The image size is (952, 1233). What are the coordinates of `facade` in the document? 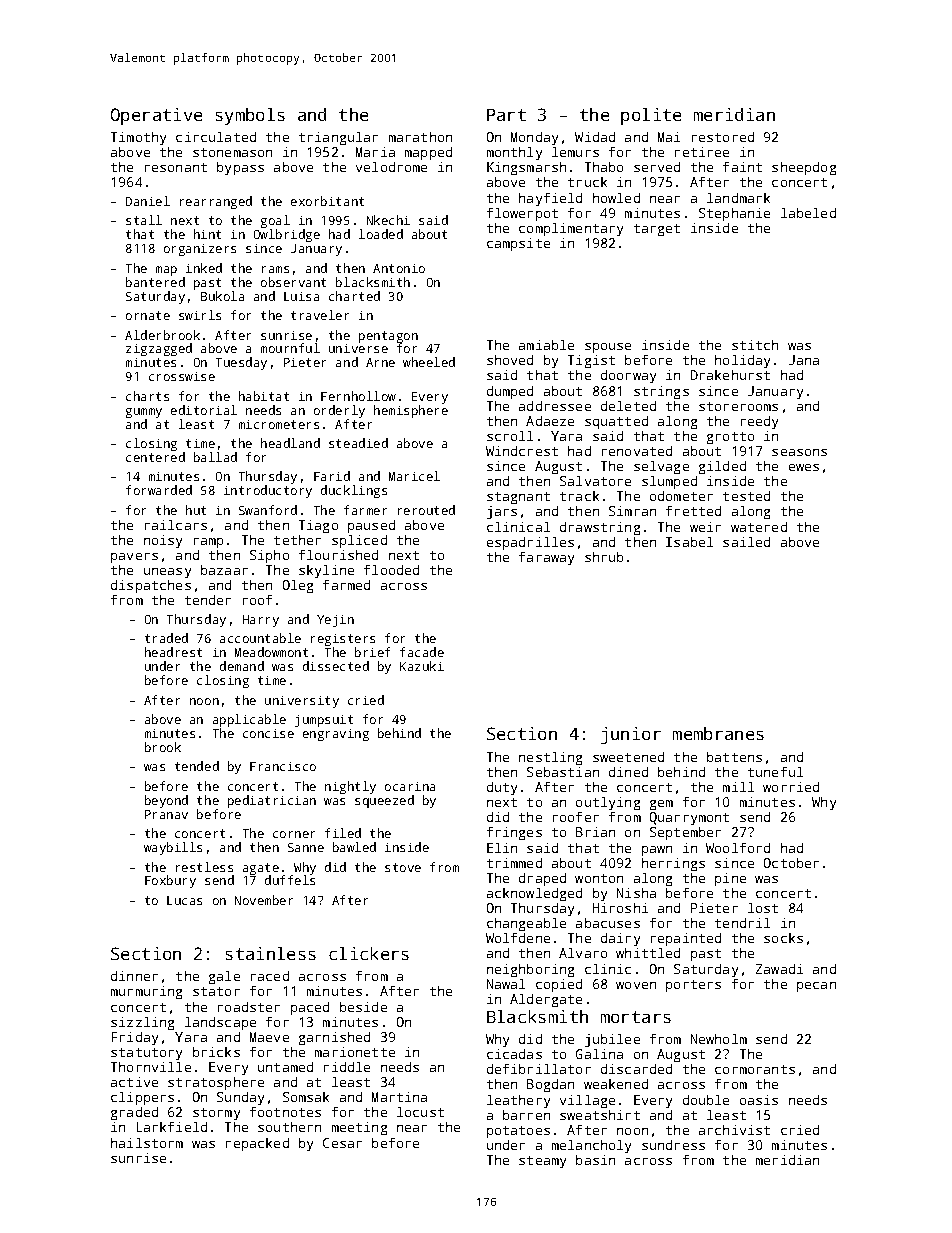 It's located at (422, 652).
